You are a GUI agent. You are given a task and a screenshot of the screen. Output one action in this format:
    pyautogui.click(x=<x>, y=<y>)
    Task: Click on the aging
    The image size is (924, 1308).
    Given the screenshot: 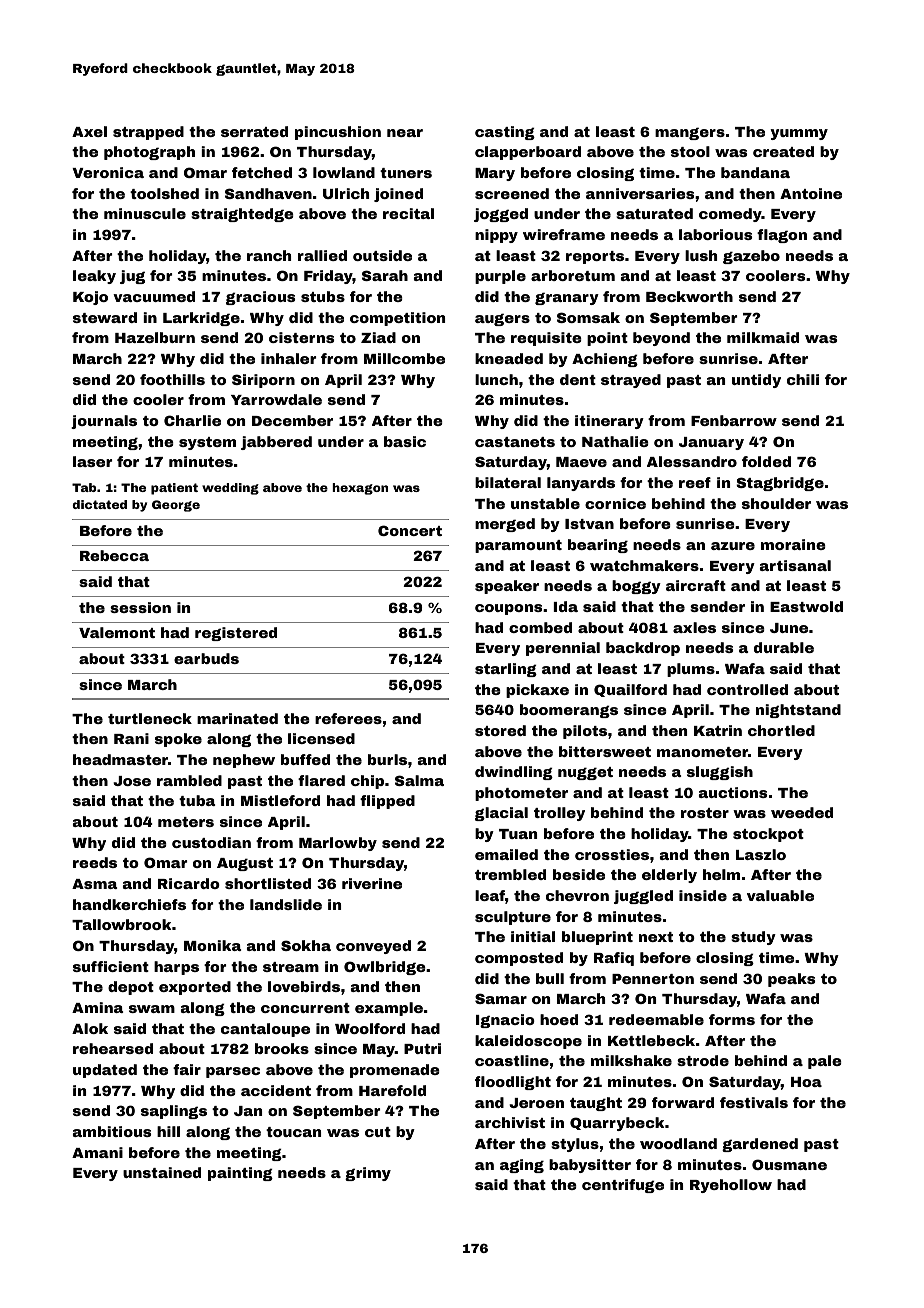 What is the action you would take?
    pyautogui.click(x=522, y=1166)
